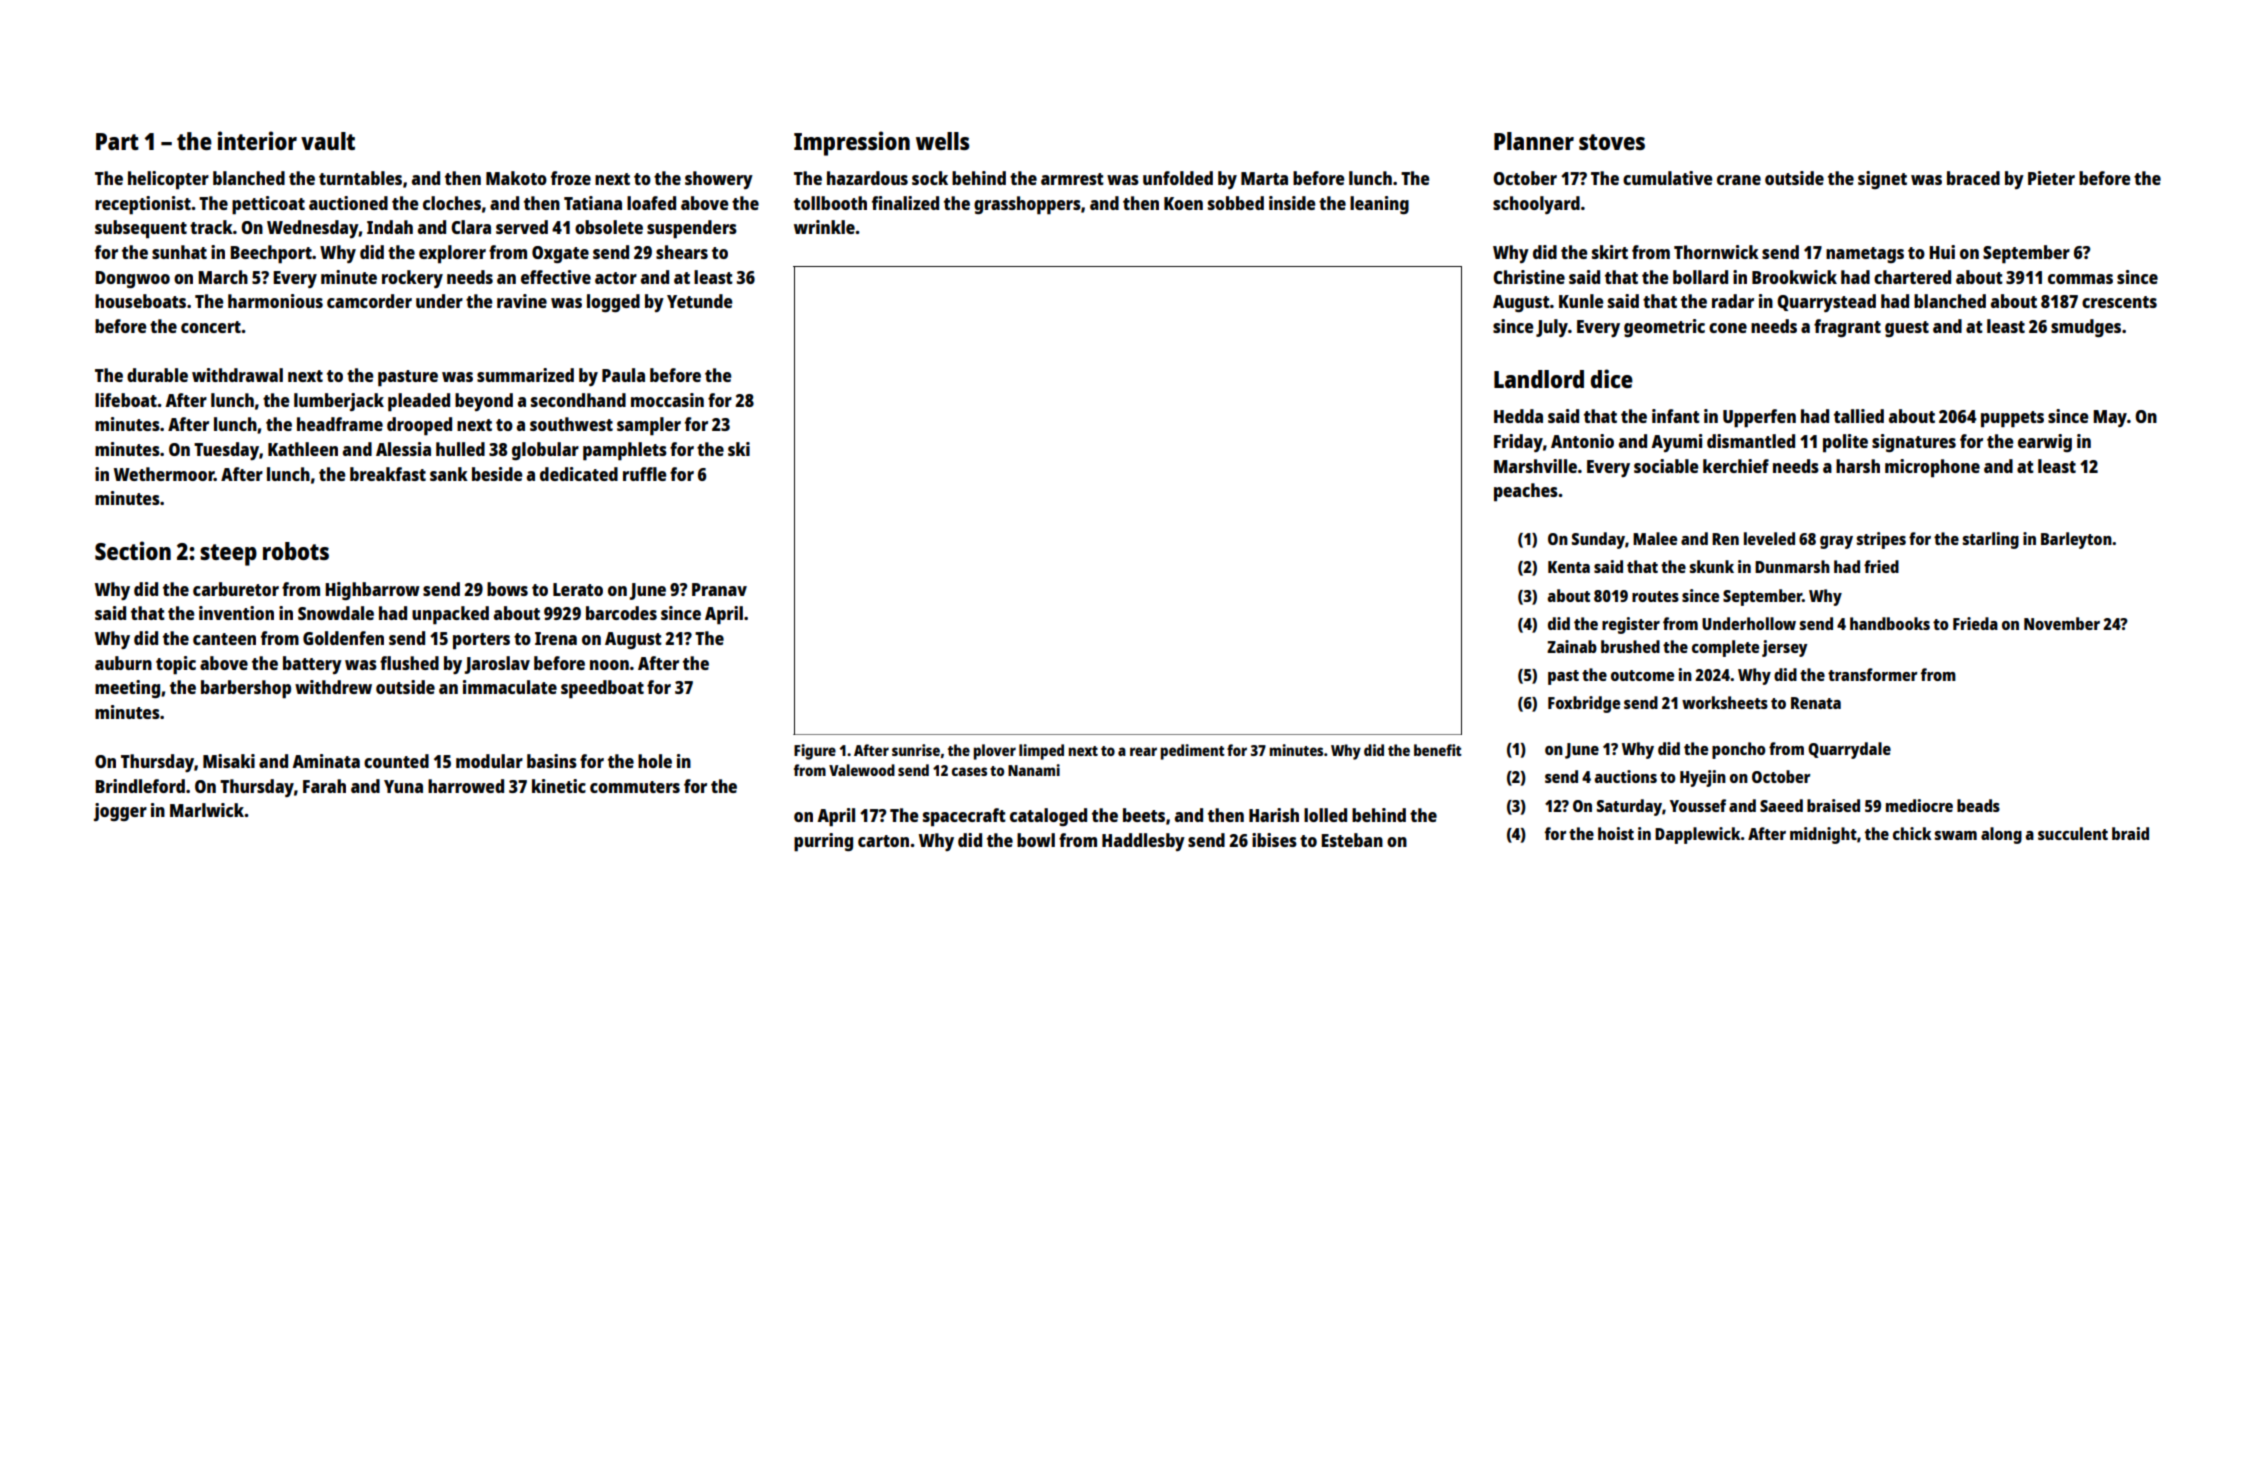  Describe the element at coordinates (559, 786) in the screenshot. I see `kinetic` at that location.
